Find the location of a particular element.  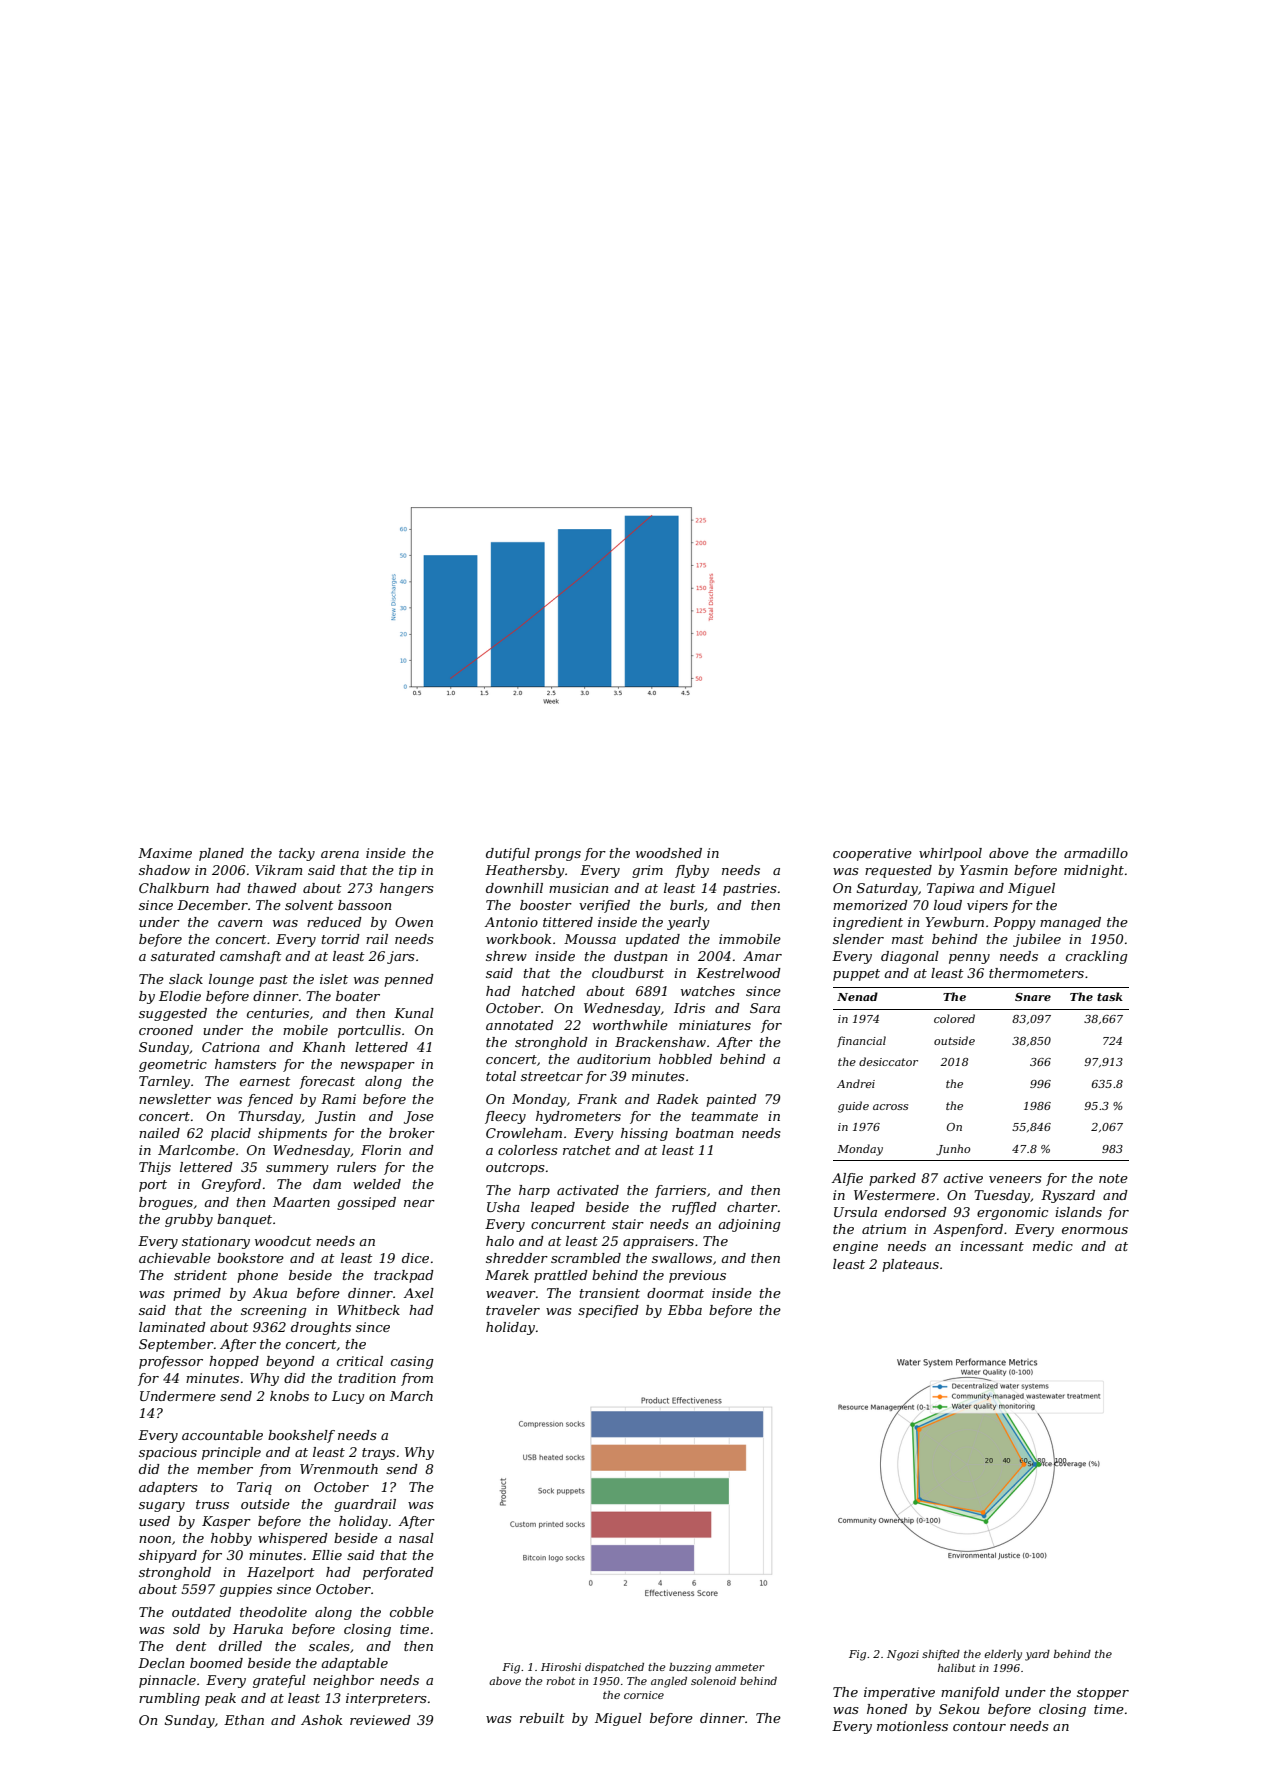

neighbor is located at coordinates (343, 1681).
